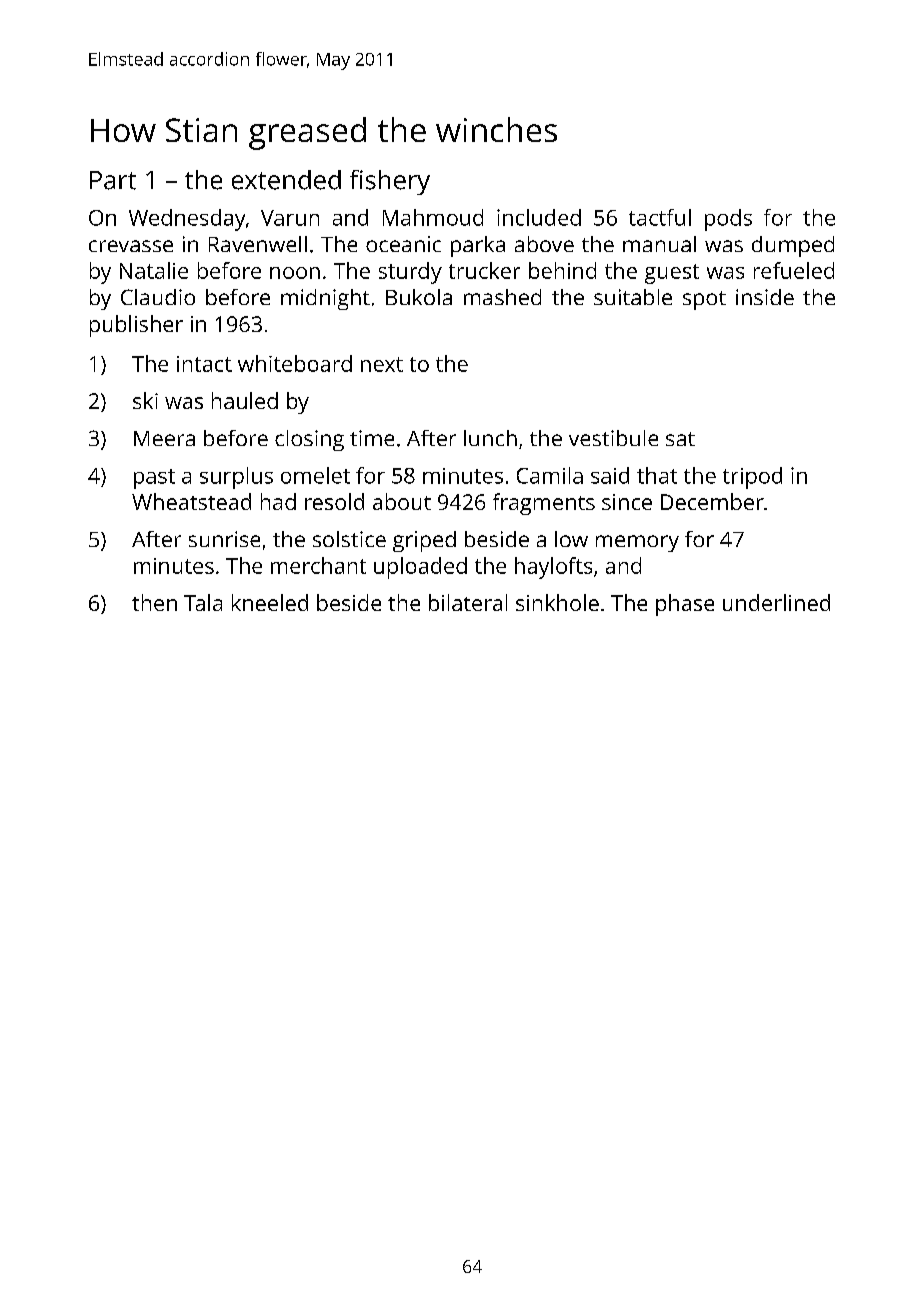 The image size is (924, 1314). What do you see at coordinates (224, 539) in the page?
I see `sunrise` at bounding box center [224, 539].
